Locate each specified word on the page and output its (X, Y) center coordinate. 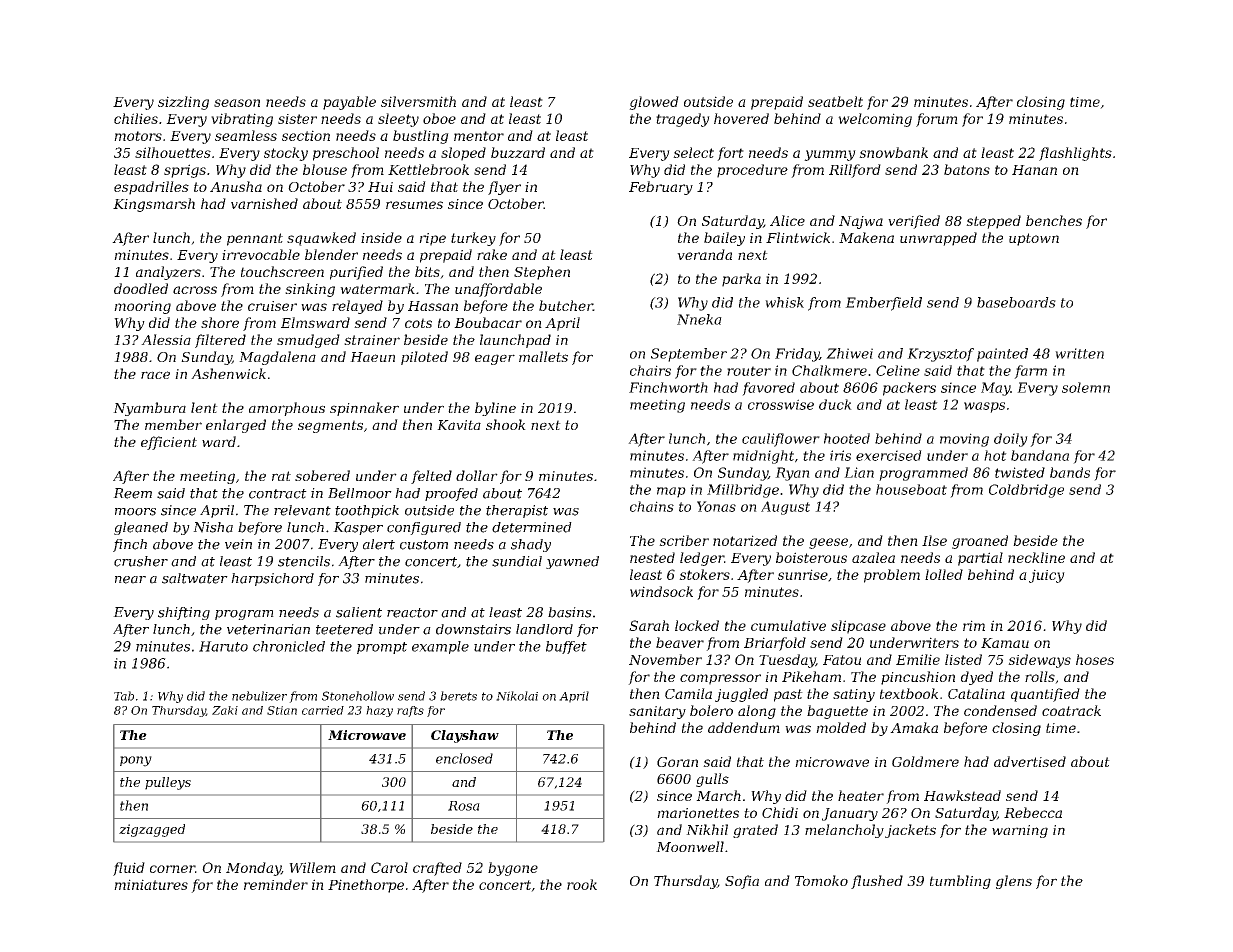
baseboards (1016, 302)
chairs (650, 370)
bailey (724, 239)
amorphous (287, 409)
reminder (276, 884)
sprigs (185, 171)
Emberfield (883, 304)
